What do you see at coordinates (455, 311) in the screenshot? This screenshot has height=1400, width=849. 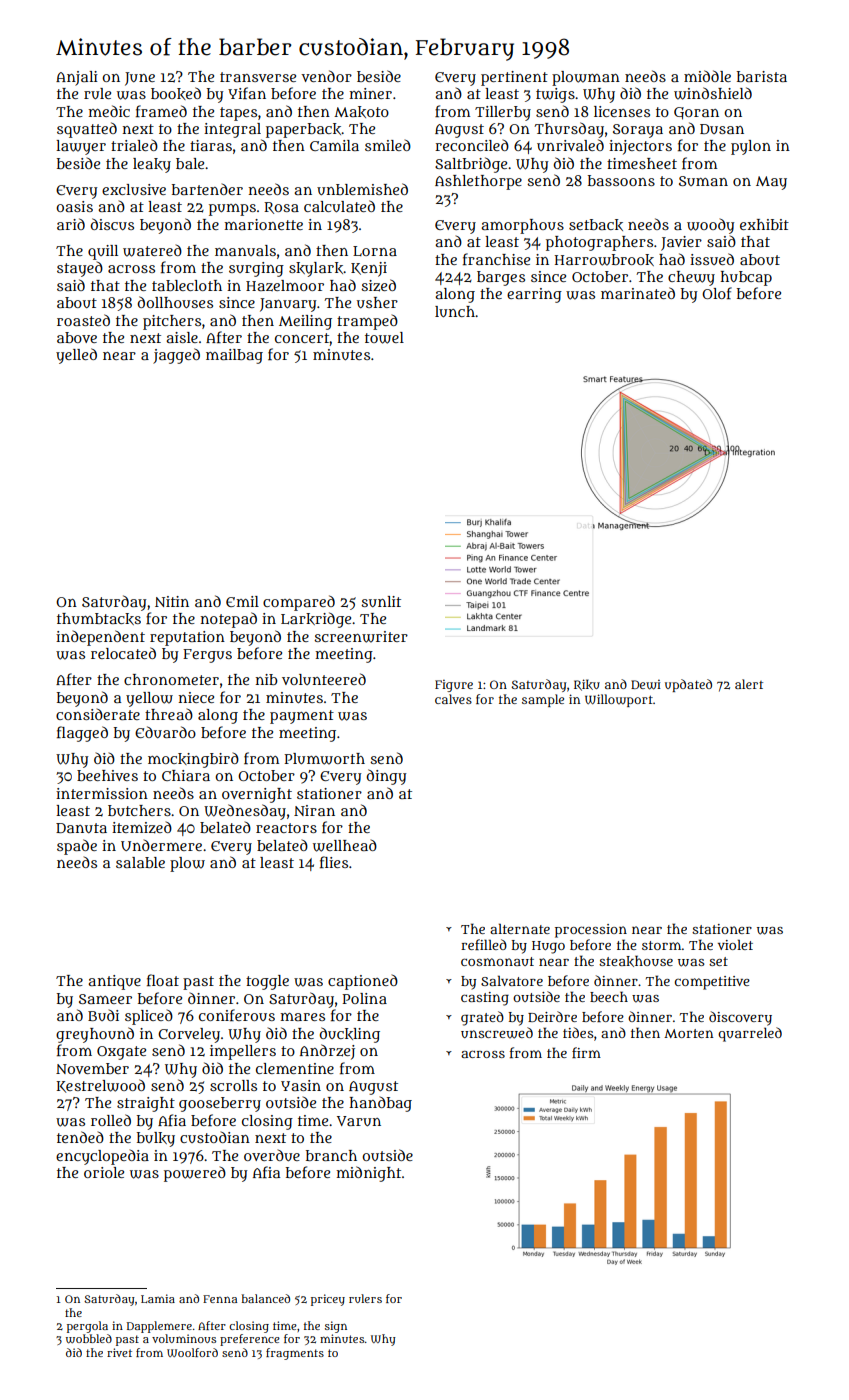 I see `lunch` at bounding box center [455, 311].
